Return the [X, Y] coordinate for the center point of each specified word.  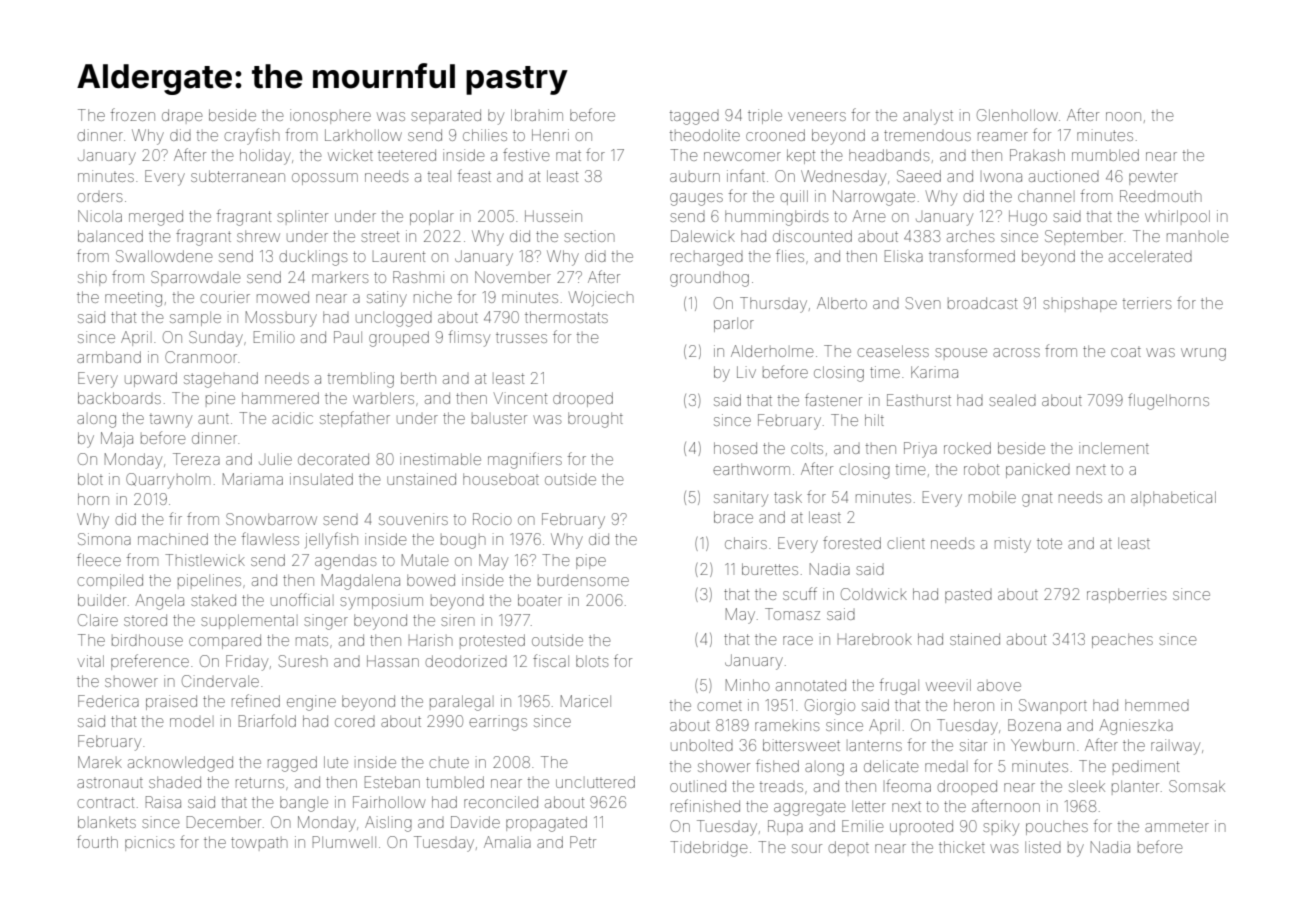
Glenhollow [1017, 115]
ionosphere [330, 116]
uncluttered [595, 782]
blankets [107, 822]
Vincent [520, 398]
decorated [333, 459]
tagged [694, 118]
